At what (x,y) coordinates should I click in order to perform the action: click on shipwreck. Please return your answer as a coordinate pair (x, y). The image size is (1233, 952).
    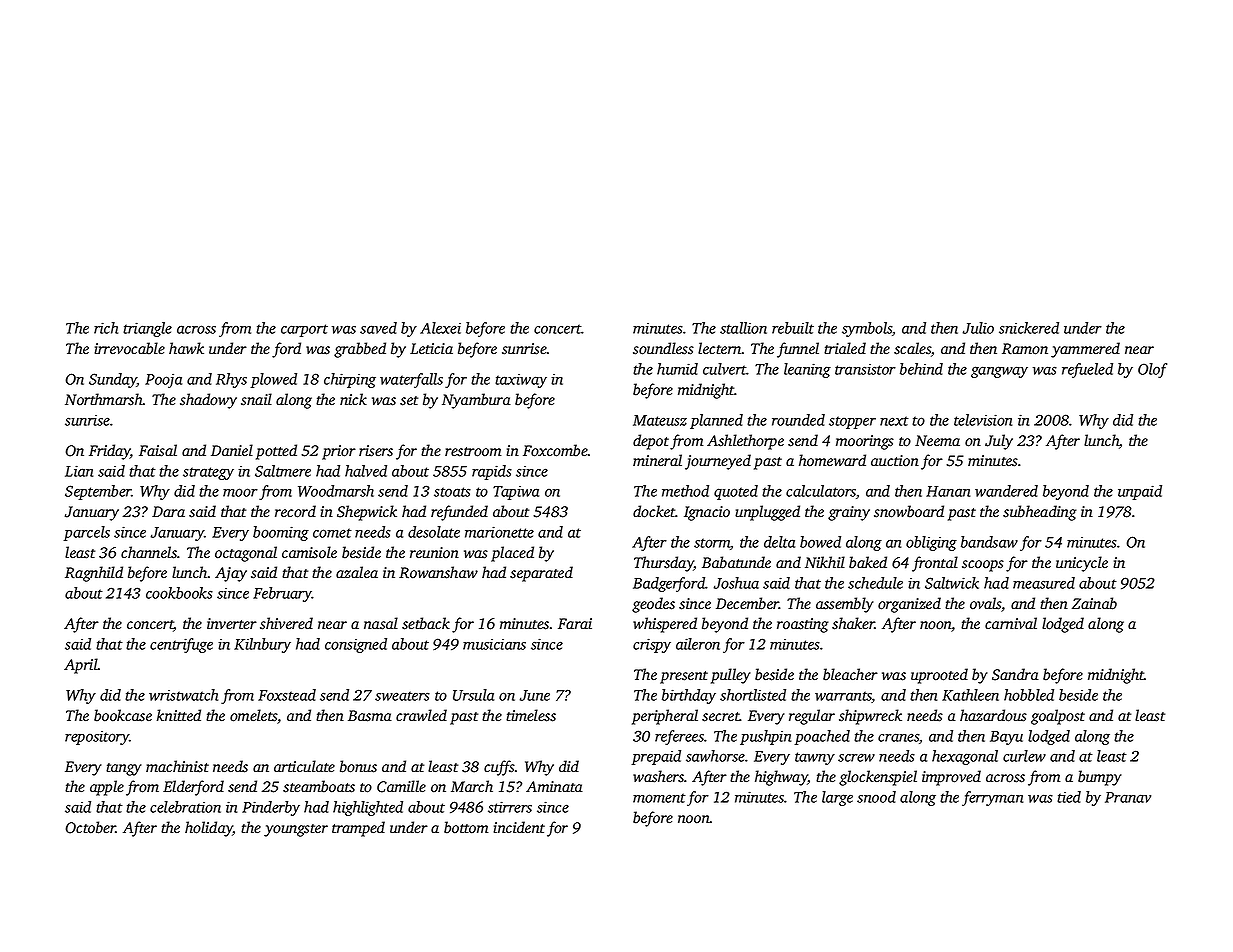
    Looking at the image, I should click on (870, 717).
